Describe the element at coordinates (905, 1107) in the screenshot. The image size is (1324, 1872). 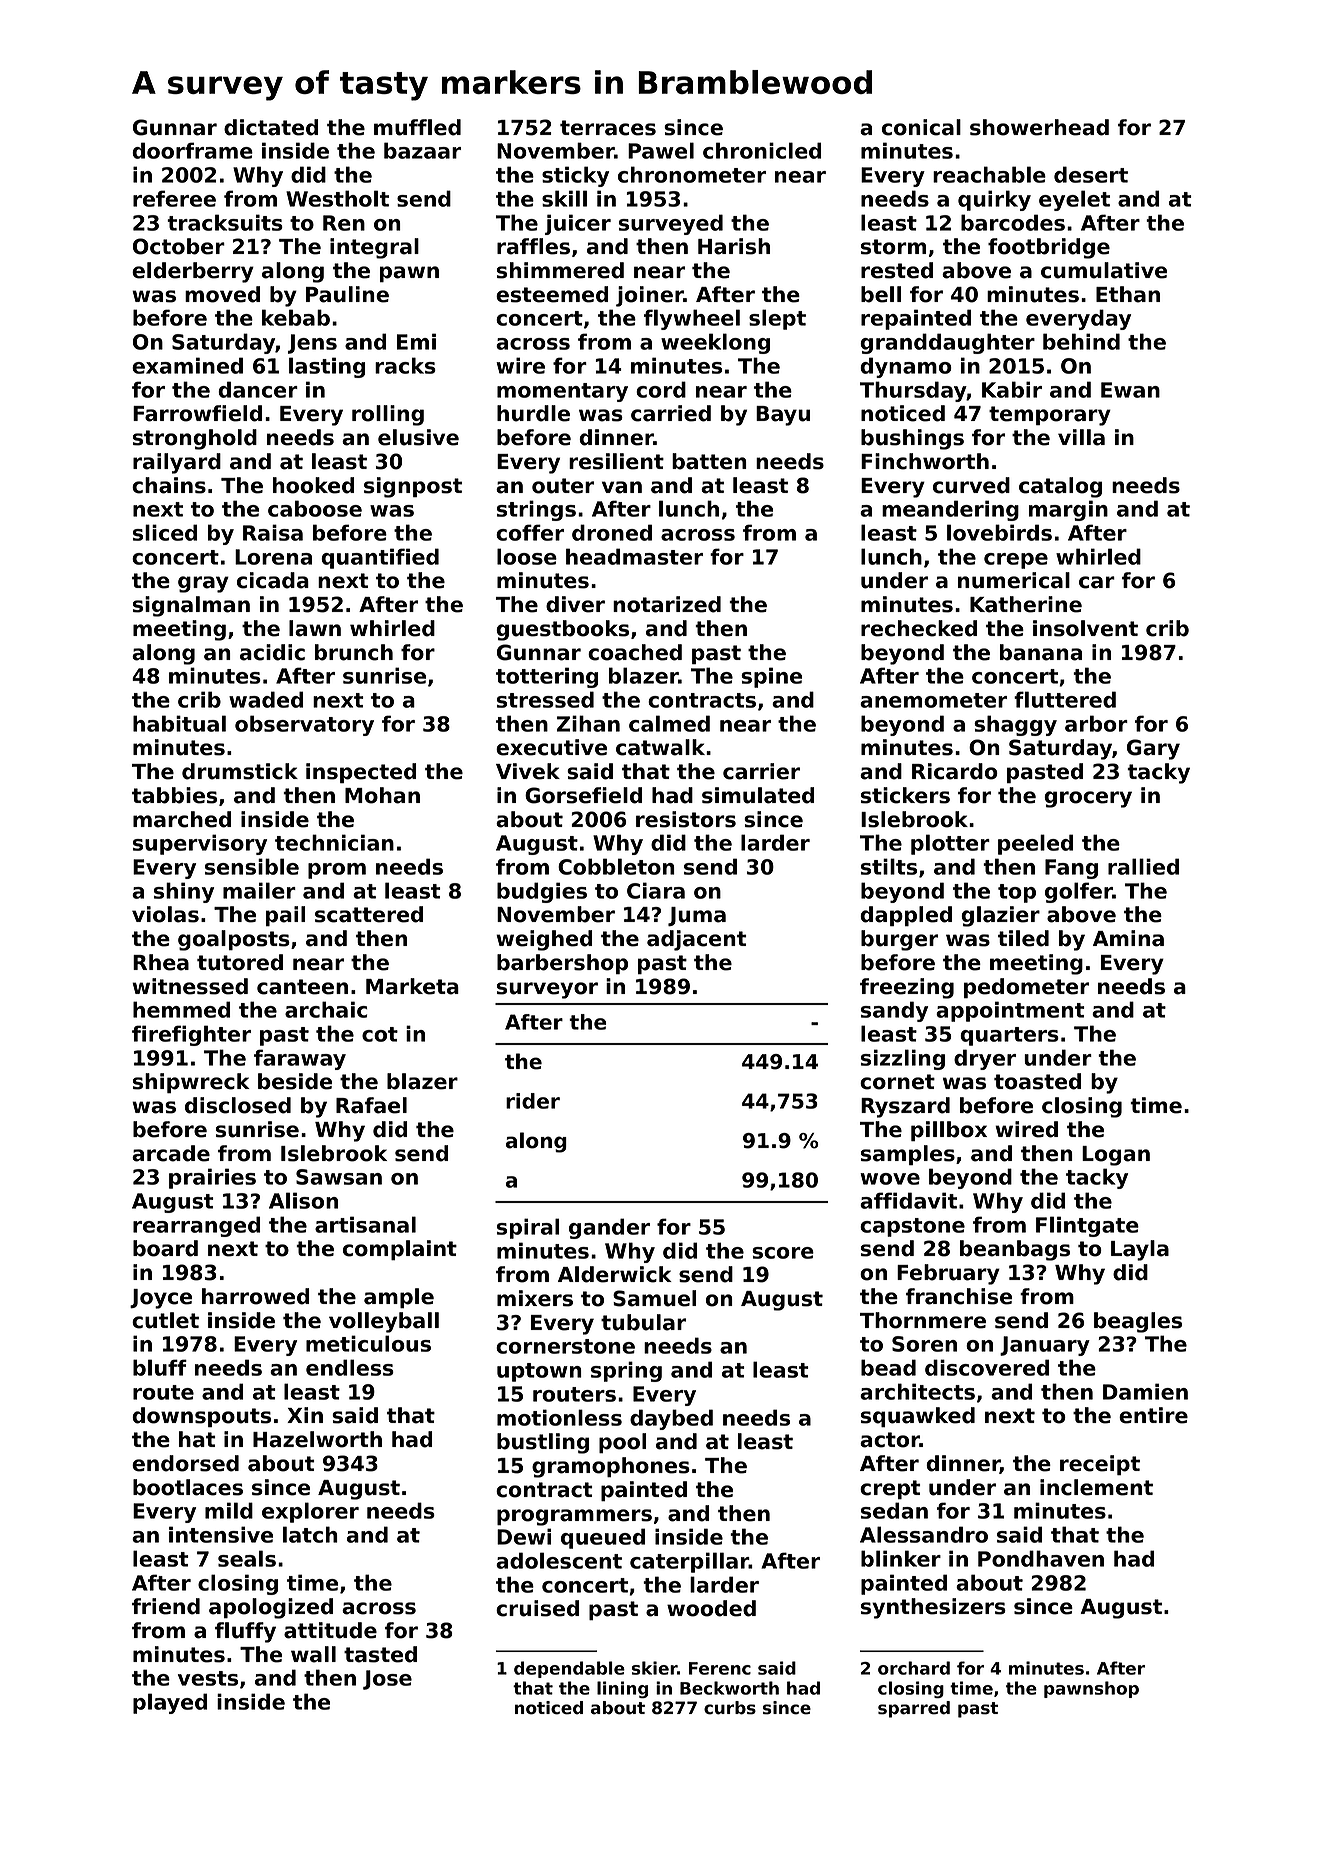
I see `Ryszard` at that location.
